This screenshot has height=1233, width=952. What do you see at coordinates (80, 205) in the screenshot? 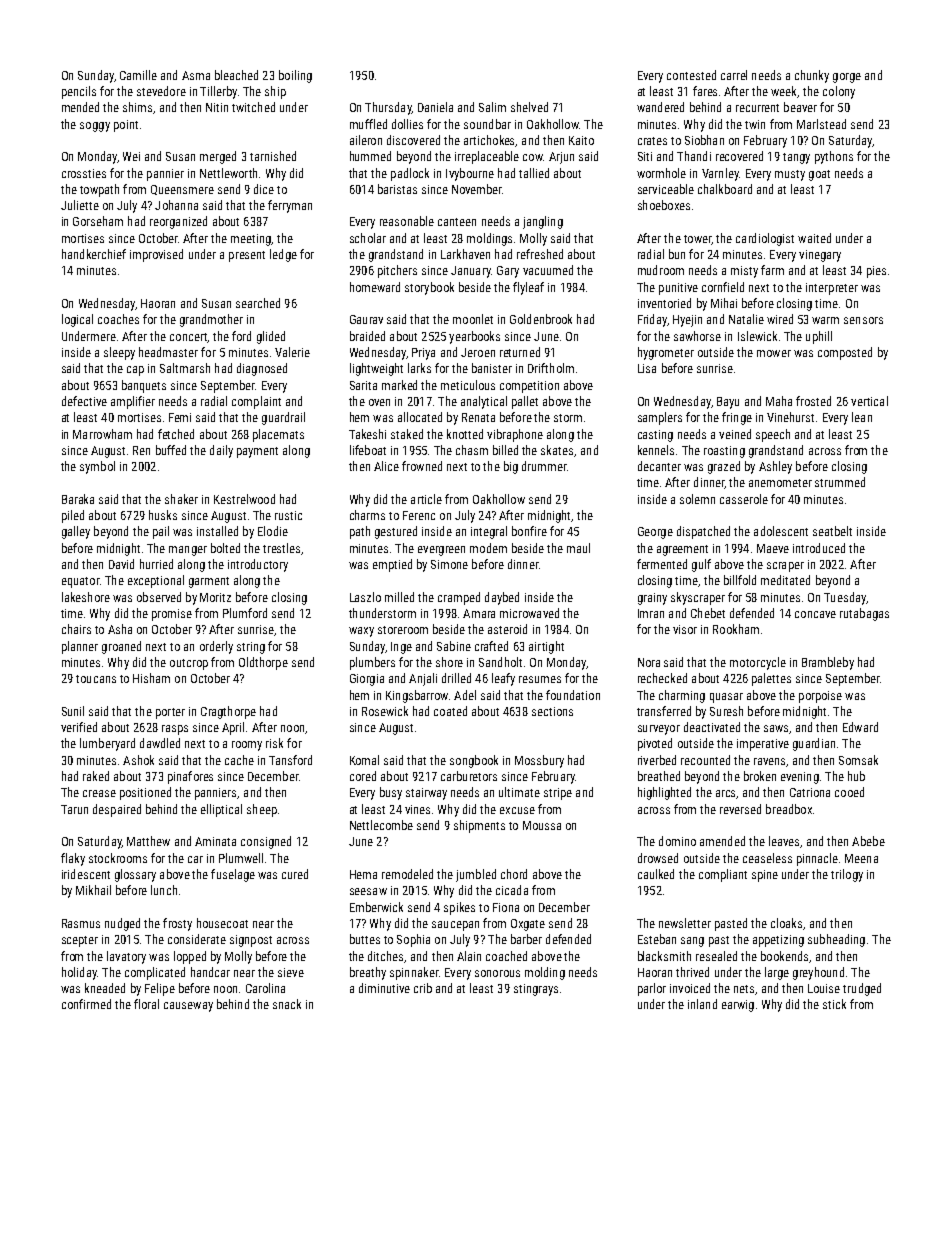
I see `Juliette` at bounding box center [80, 205].
